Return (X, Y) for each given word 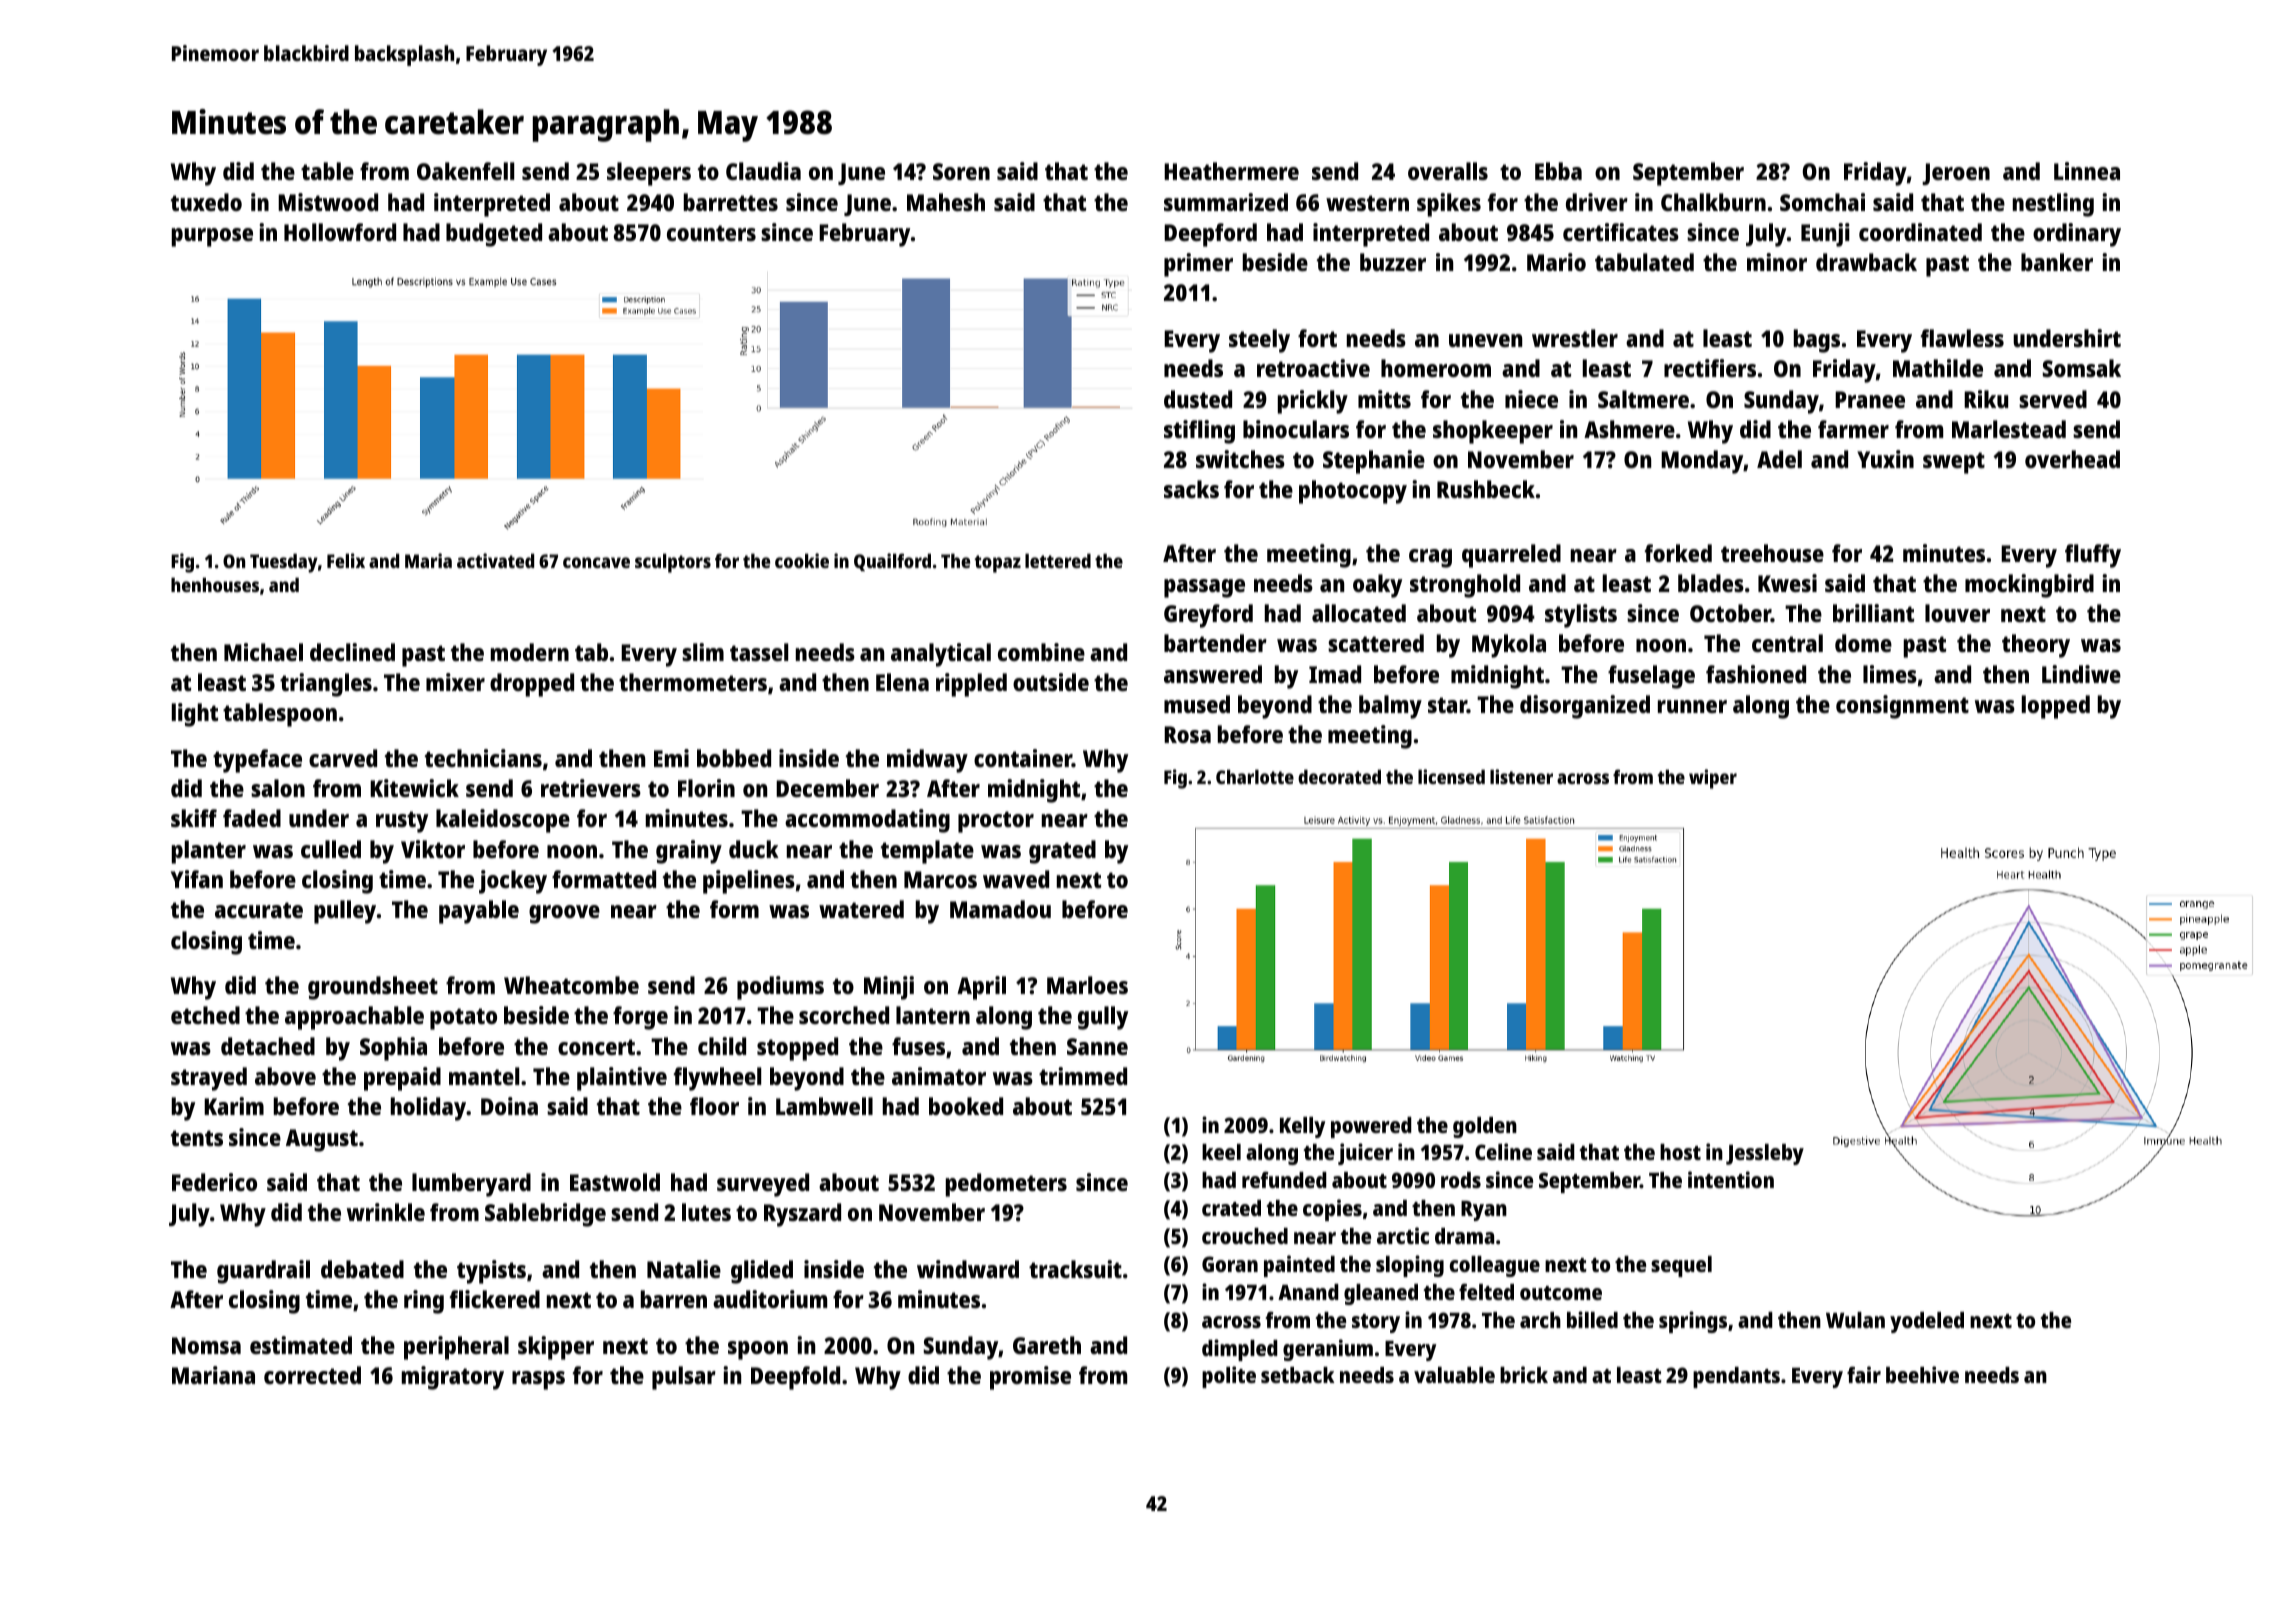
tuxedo (206, 202)
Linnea (2087, 171)
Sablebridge (545, 1215)
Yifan (197, 879)
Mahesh (946, 202)
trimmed (1083, 1076)
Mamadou (1000, 909)
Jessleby (1765, 1154)
